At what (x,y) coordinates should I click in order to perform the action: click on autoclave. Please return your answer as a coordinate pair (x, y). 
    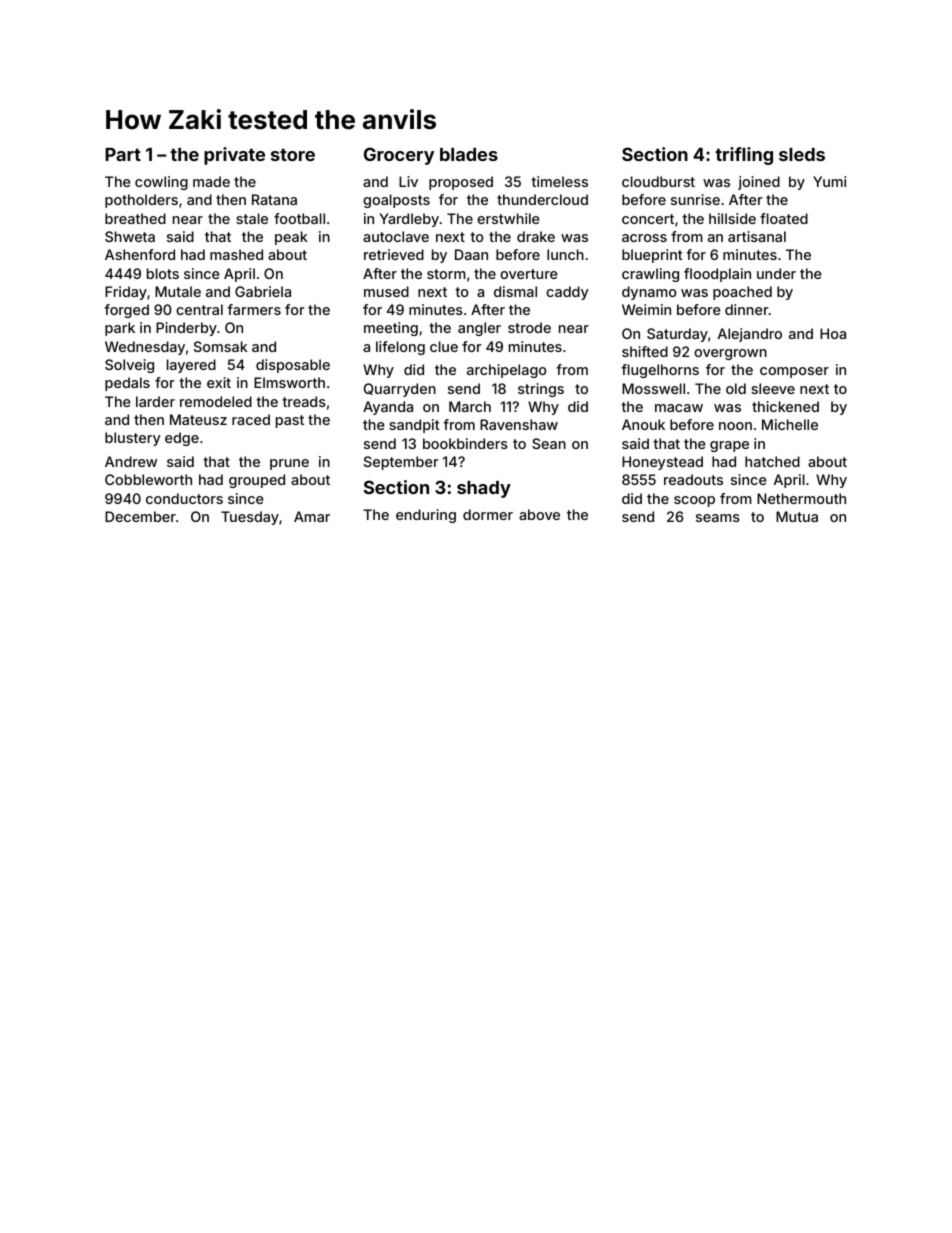
    Looking at the image, I should click on (396, 236).
